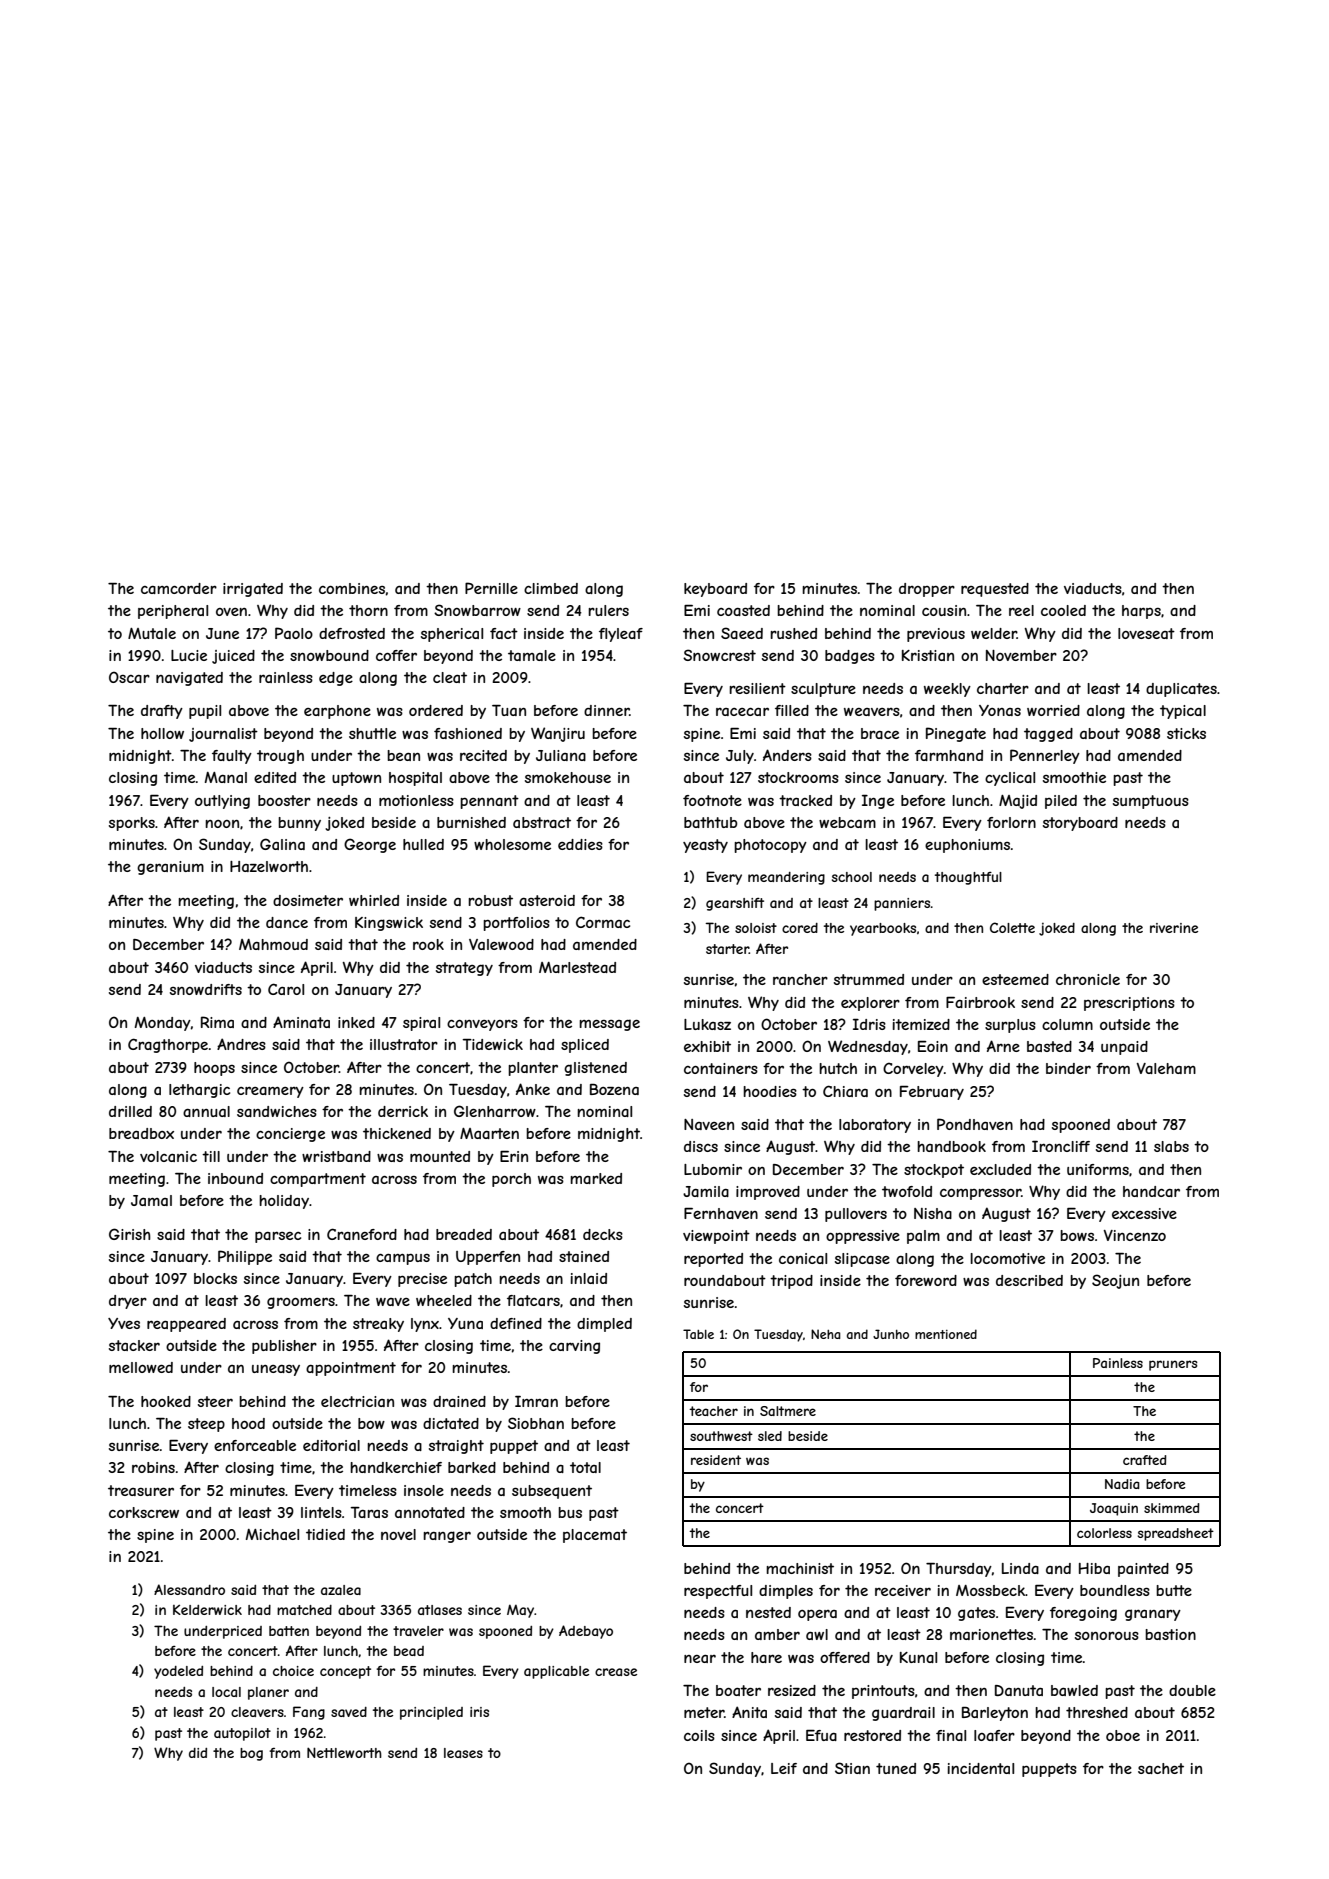 The width and height of the document is (1329, 1879). What do you see at coordinates (1151, 802) in the document?
I see `sumptuous` at bounding box center [1151, 802].
